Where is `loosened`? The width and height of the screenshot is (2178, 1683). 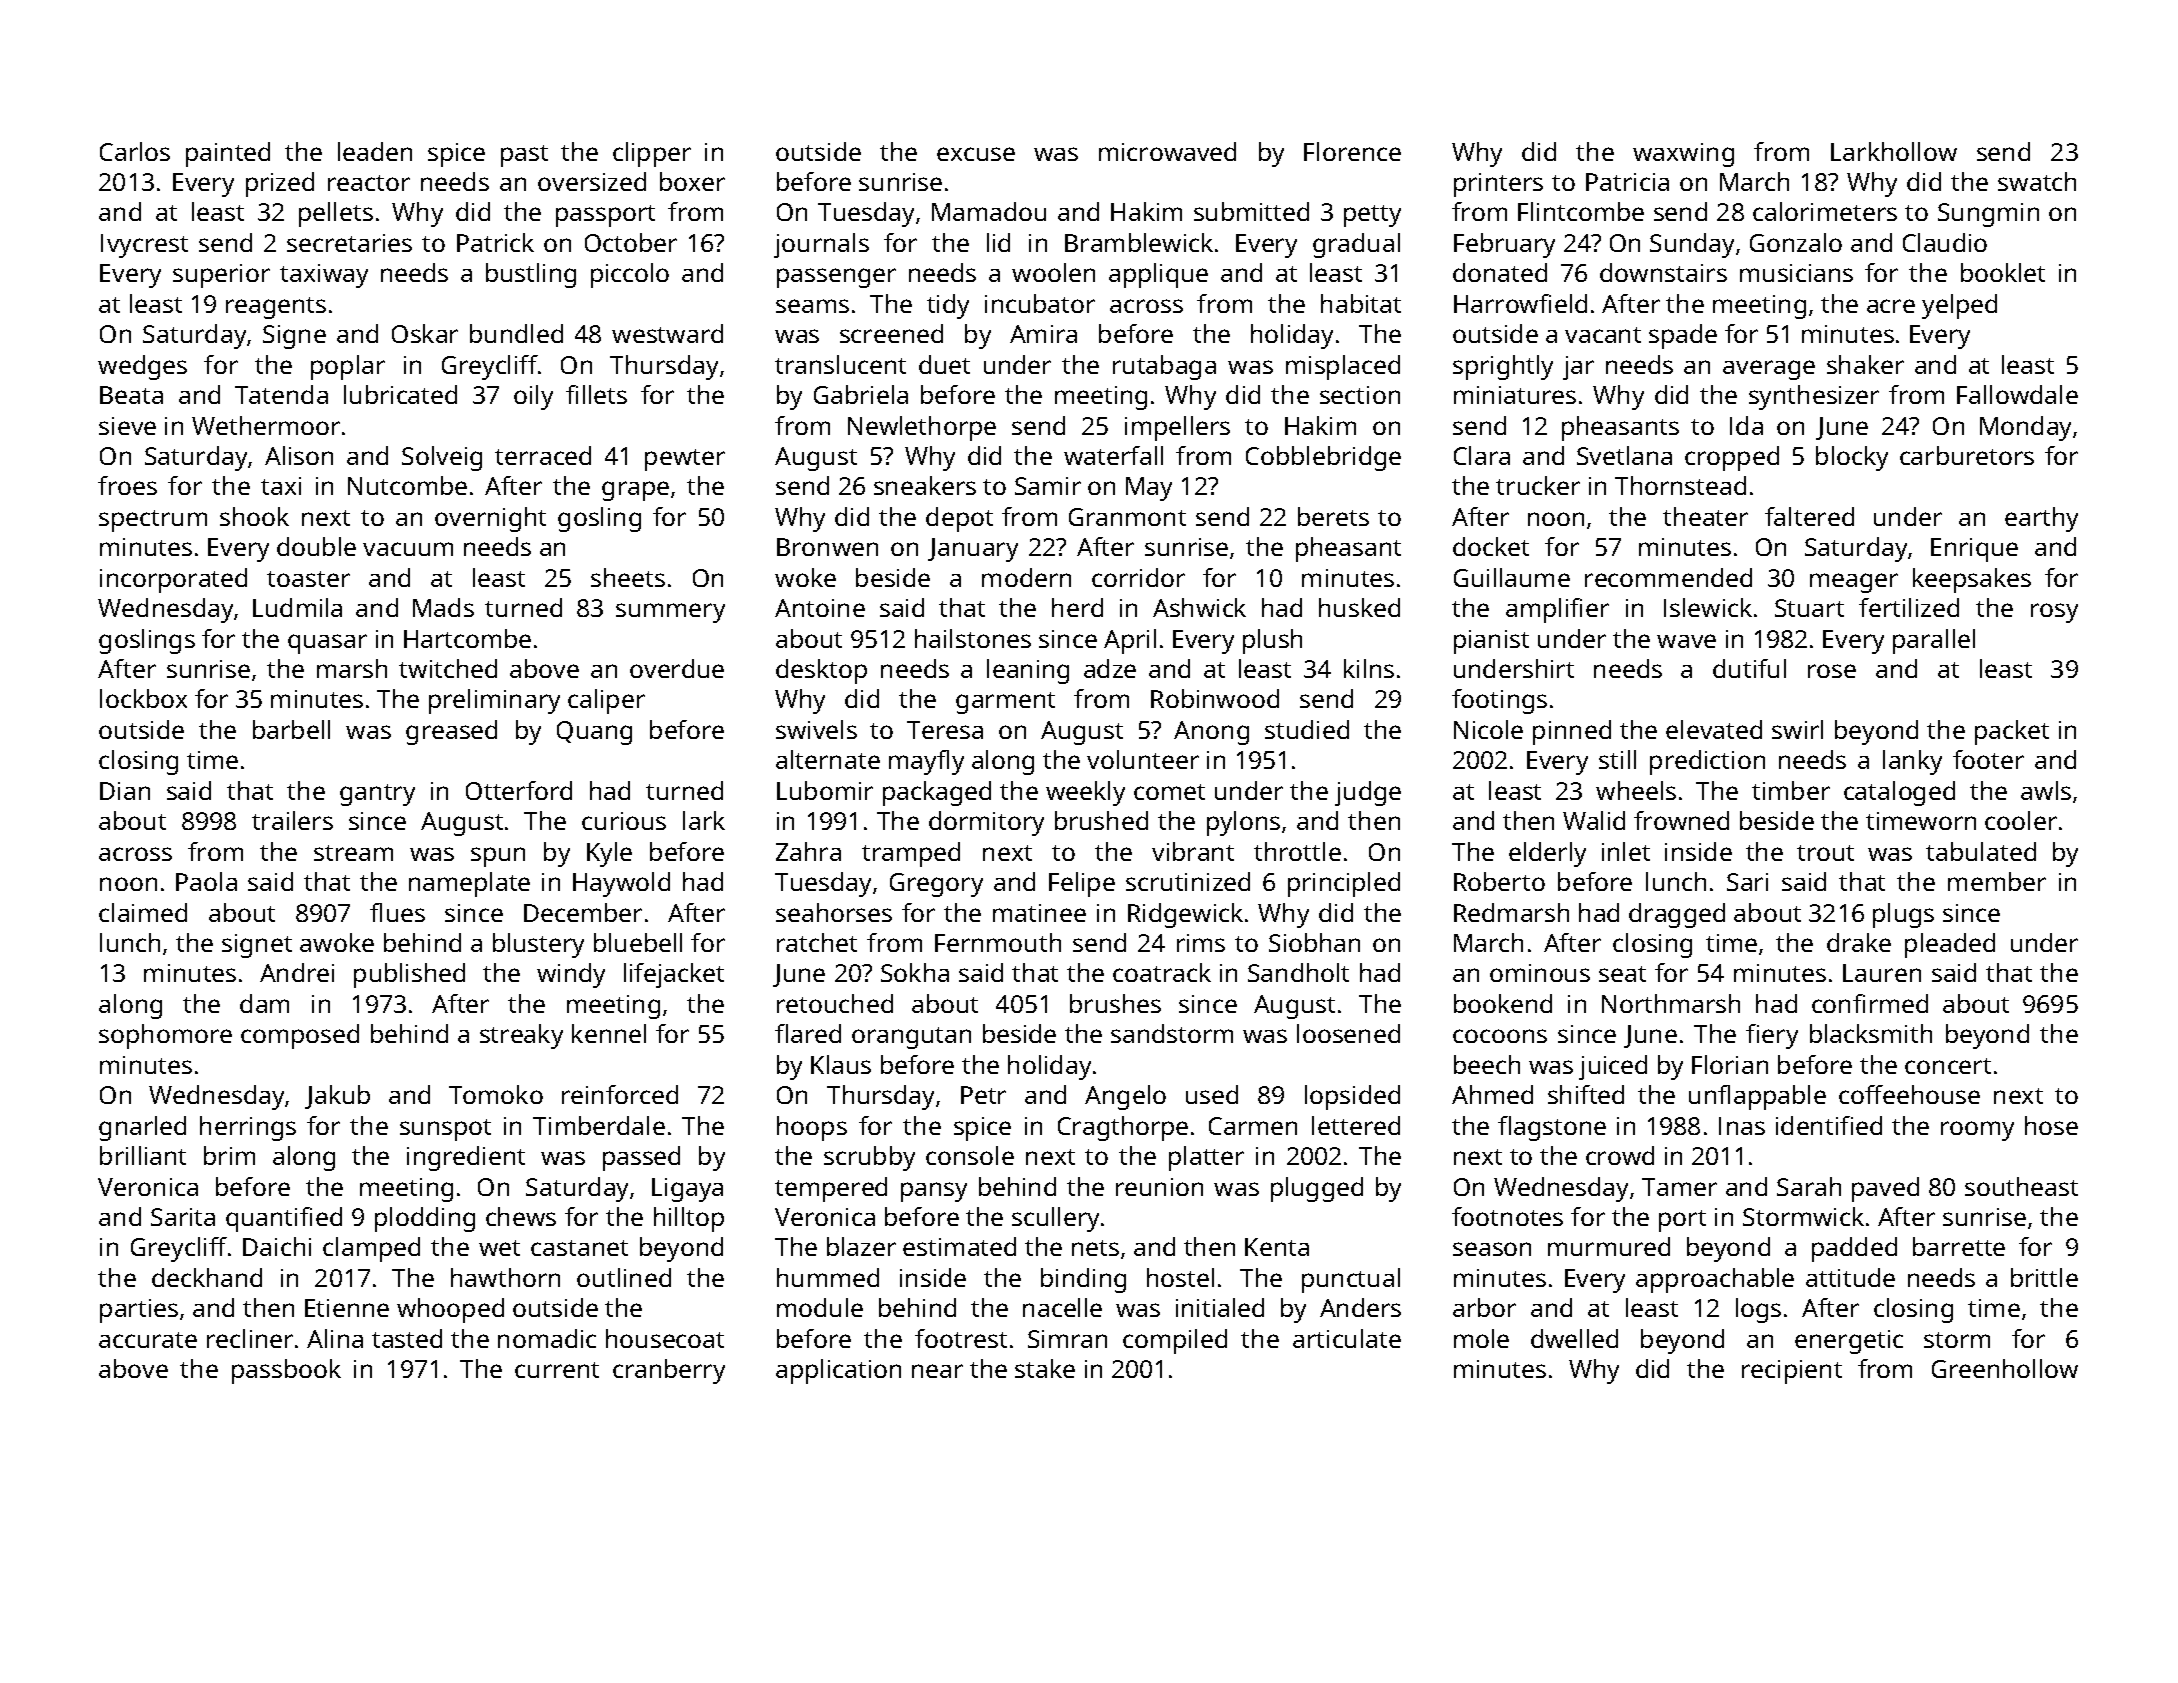
loosened is located at coordinates (1348, 1033).
